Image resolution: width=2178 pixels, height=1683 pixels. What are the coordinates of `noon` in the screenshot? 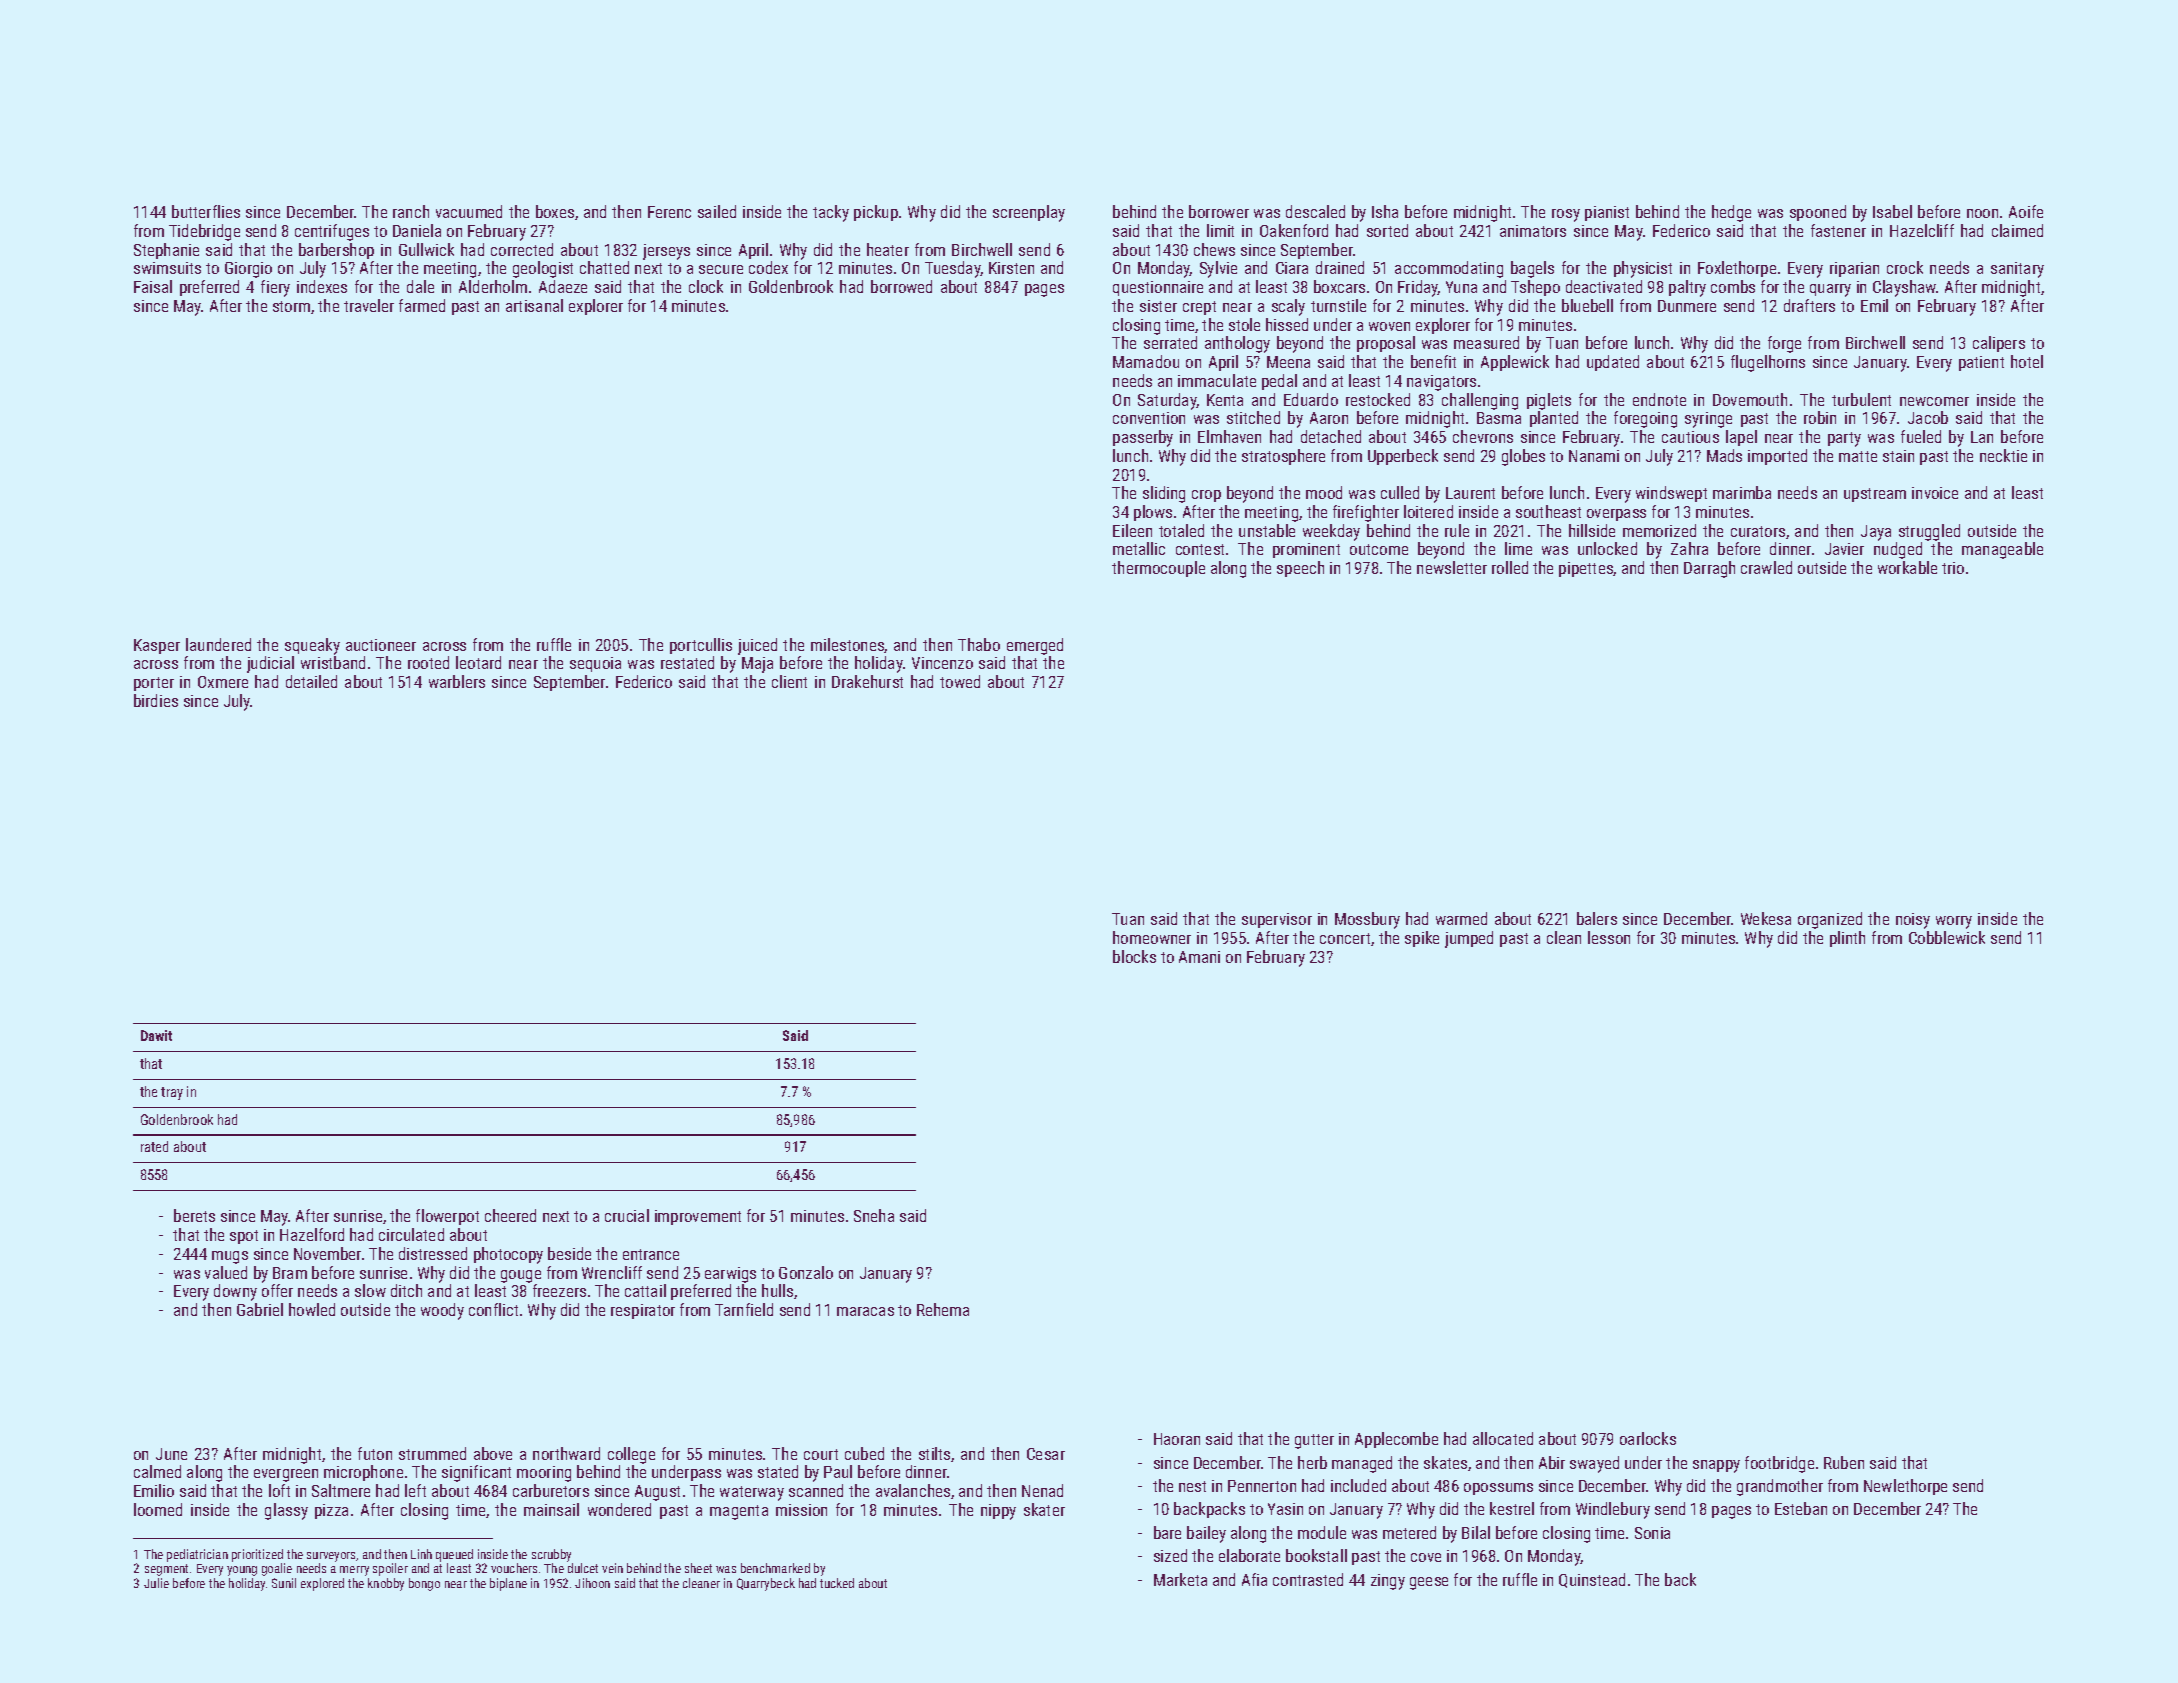 It's located at (1982, 213).
